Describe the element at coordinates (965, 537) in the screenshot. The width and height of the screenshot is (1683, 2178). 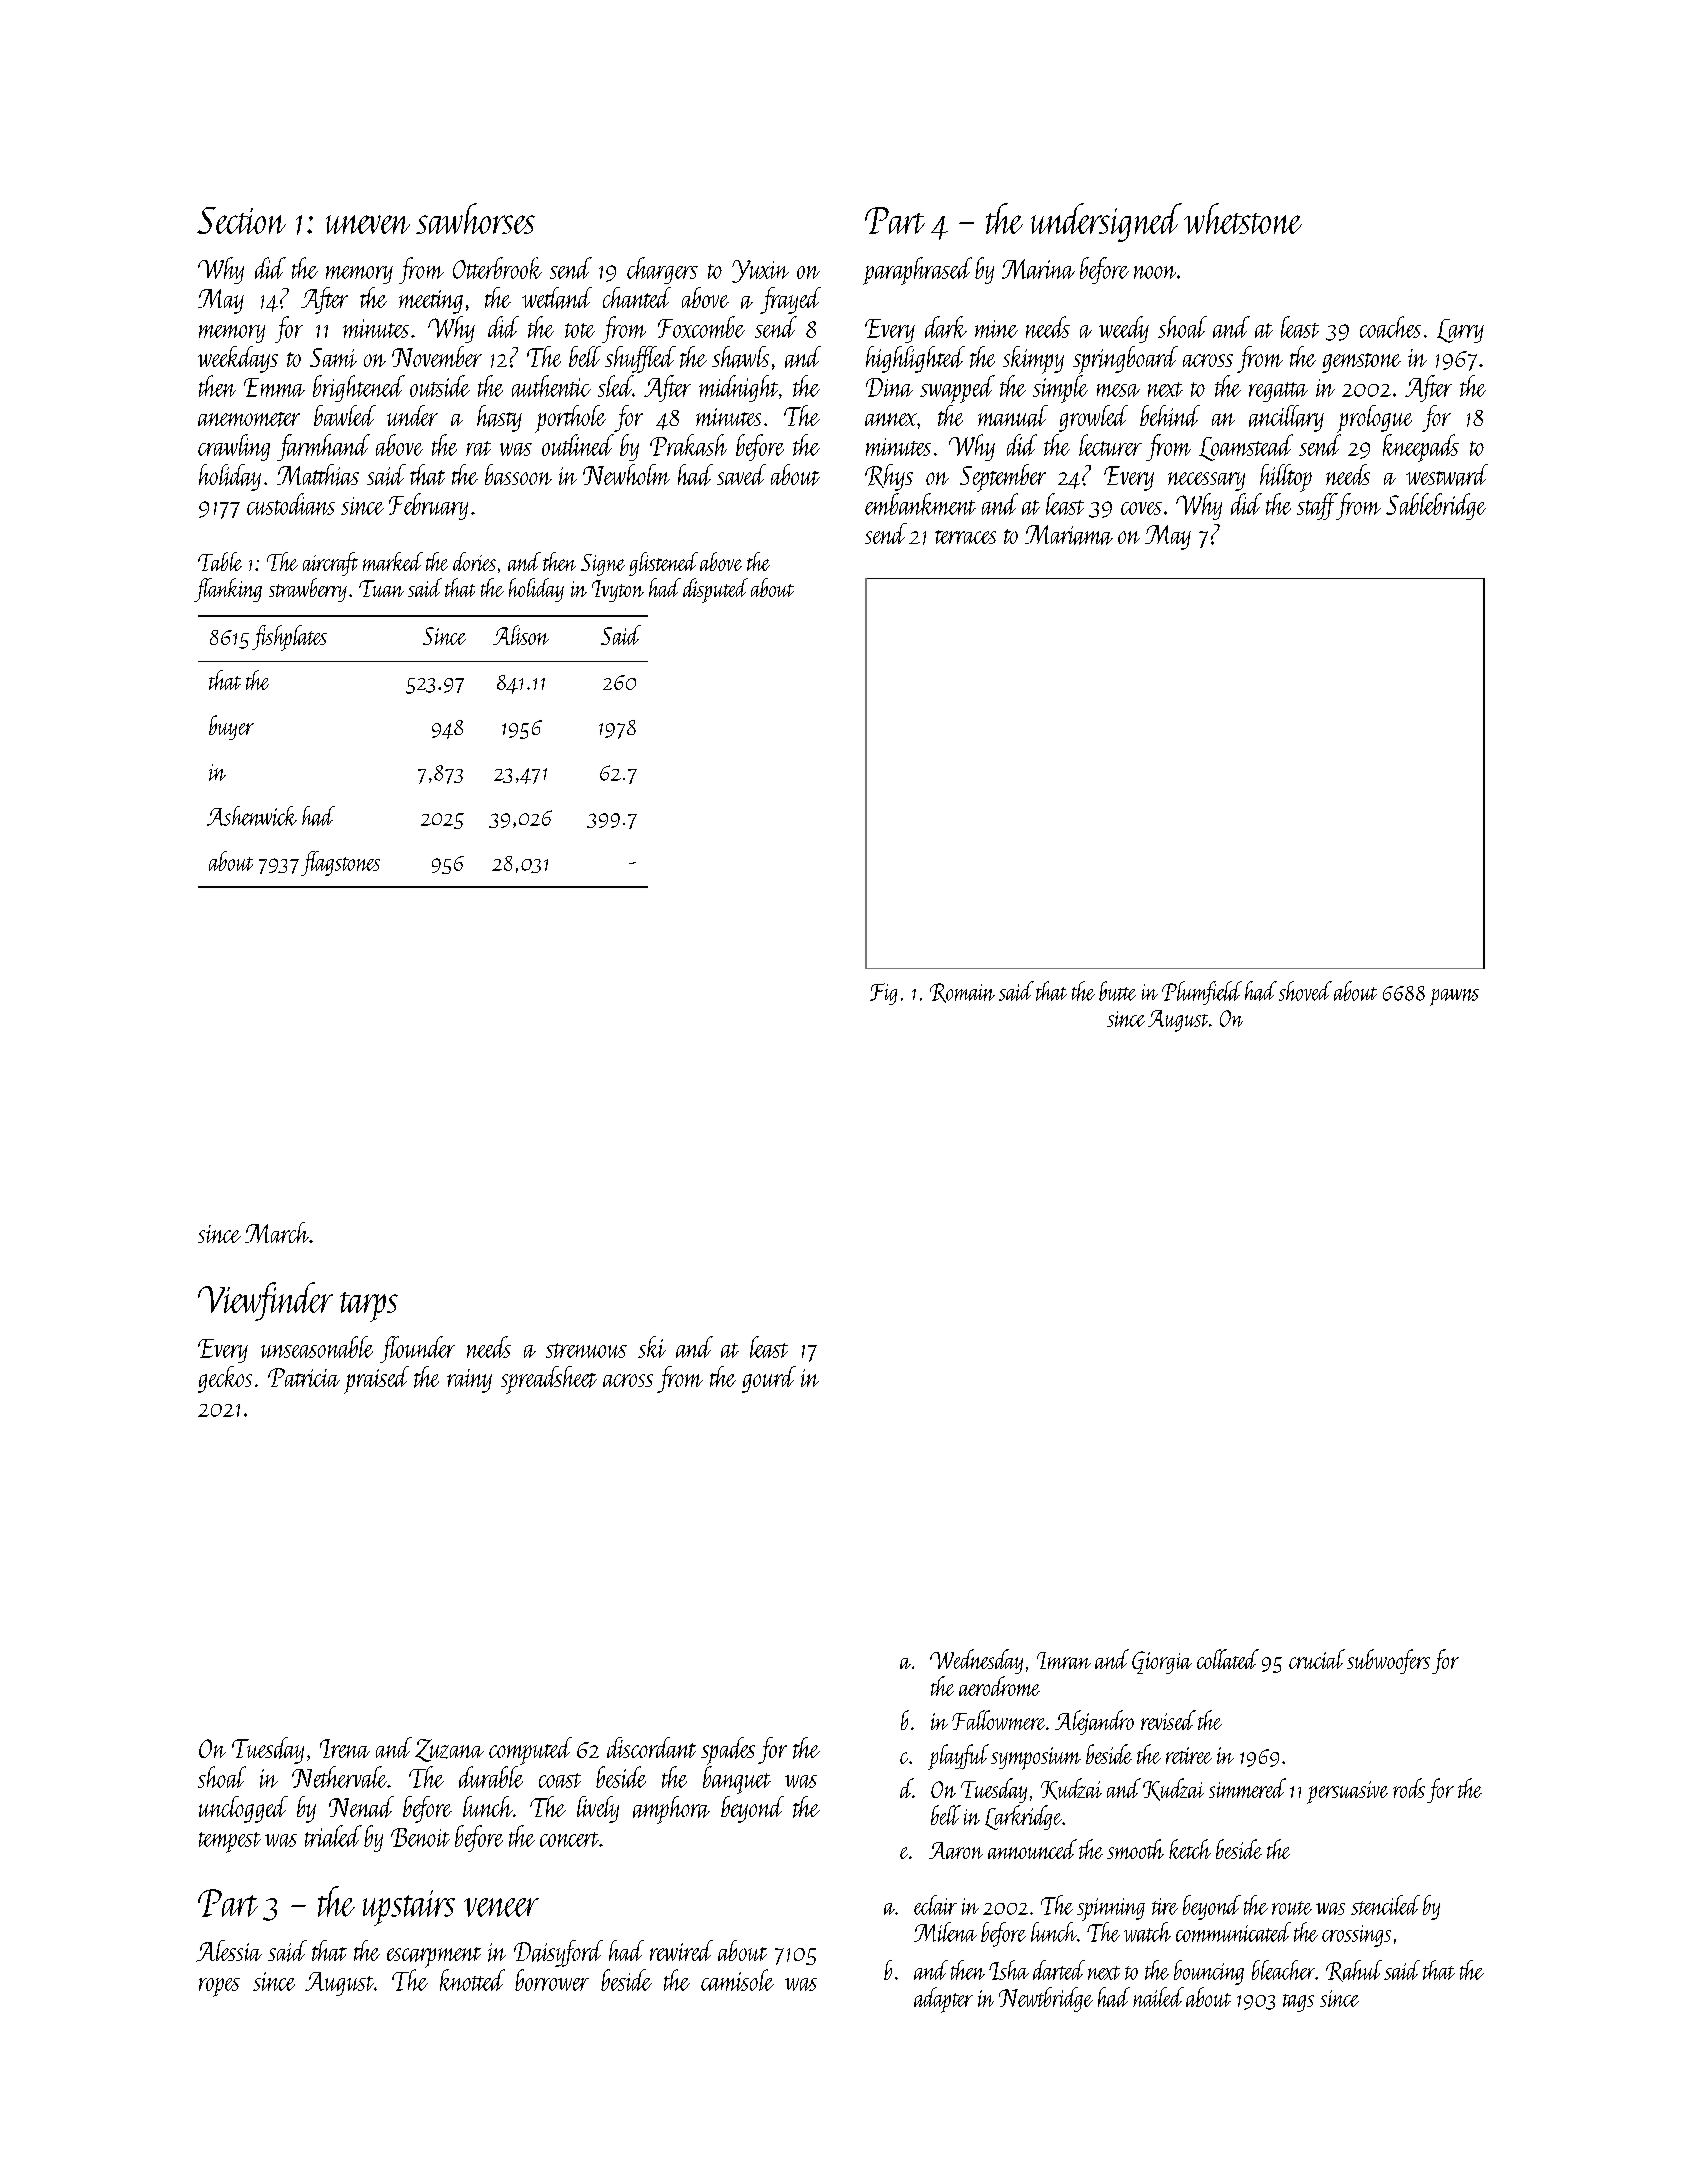
I see `terraces` at that location.
